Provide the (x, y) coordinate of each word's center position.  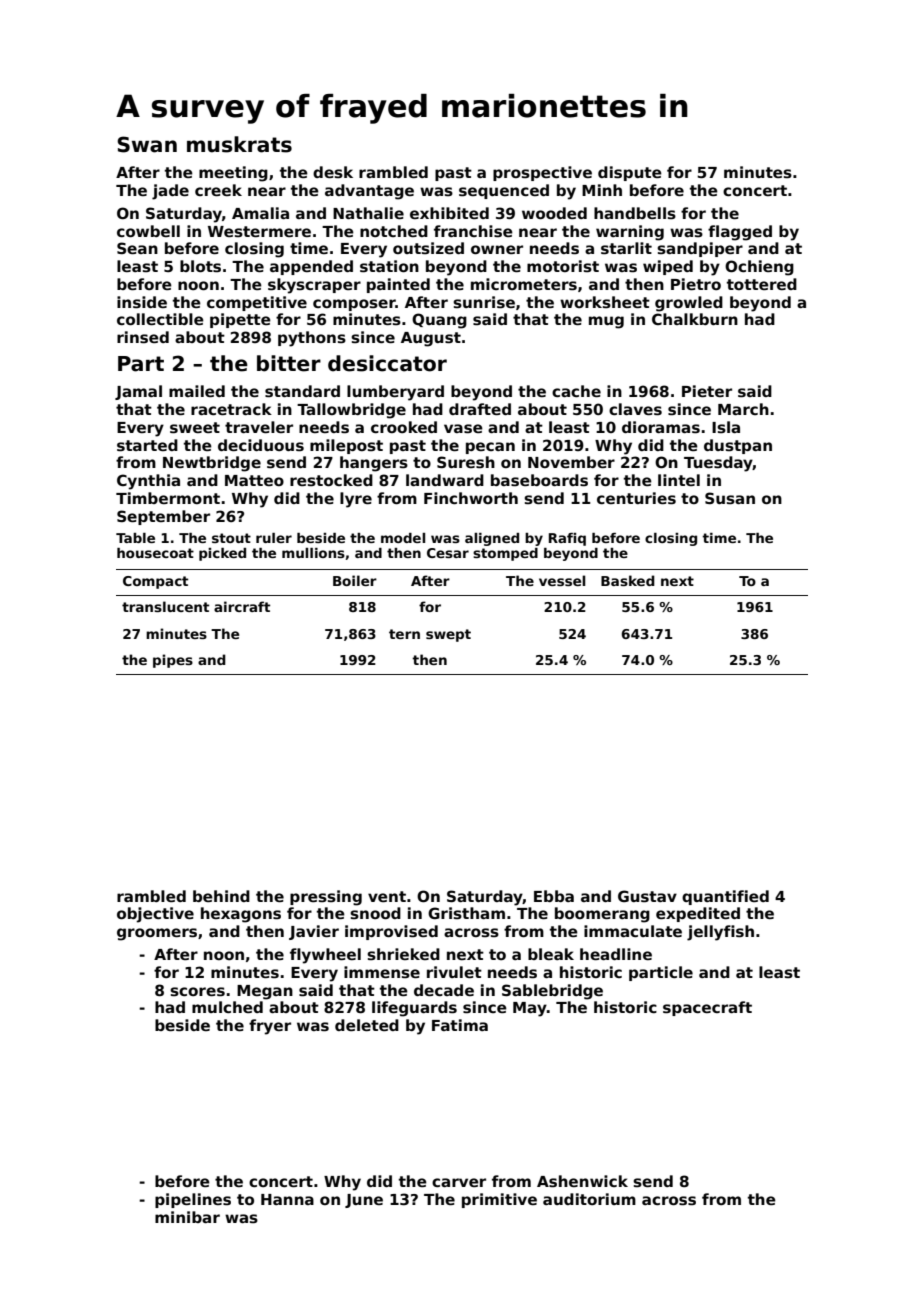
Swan (147, 144)
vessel (562, 580)
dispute (630, 173)
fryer (270, 1027)
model (403, 538)
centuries (636, 498)
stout (231, 538)
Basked (628, 580)
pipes (173, 661)
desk (333, 172)
